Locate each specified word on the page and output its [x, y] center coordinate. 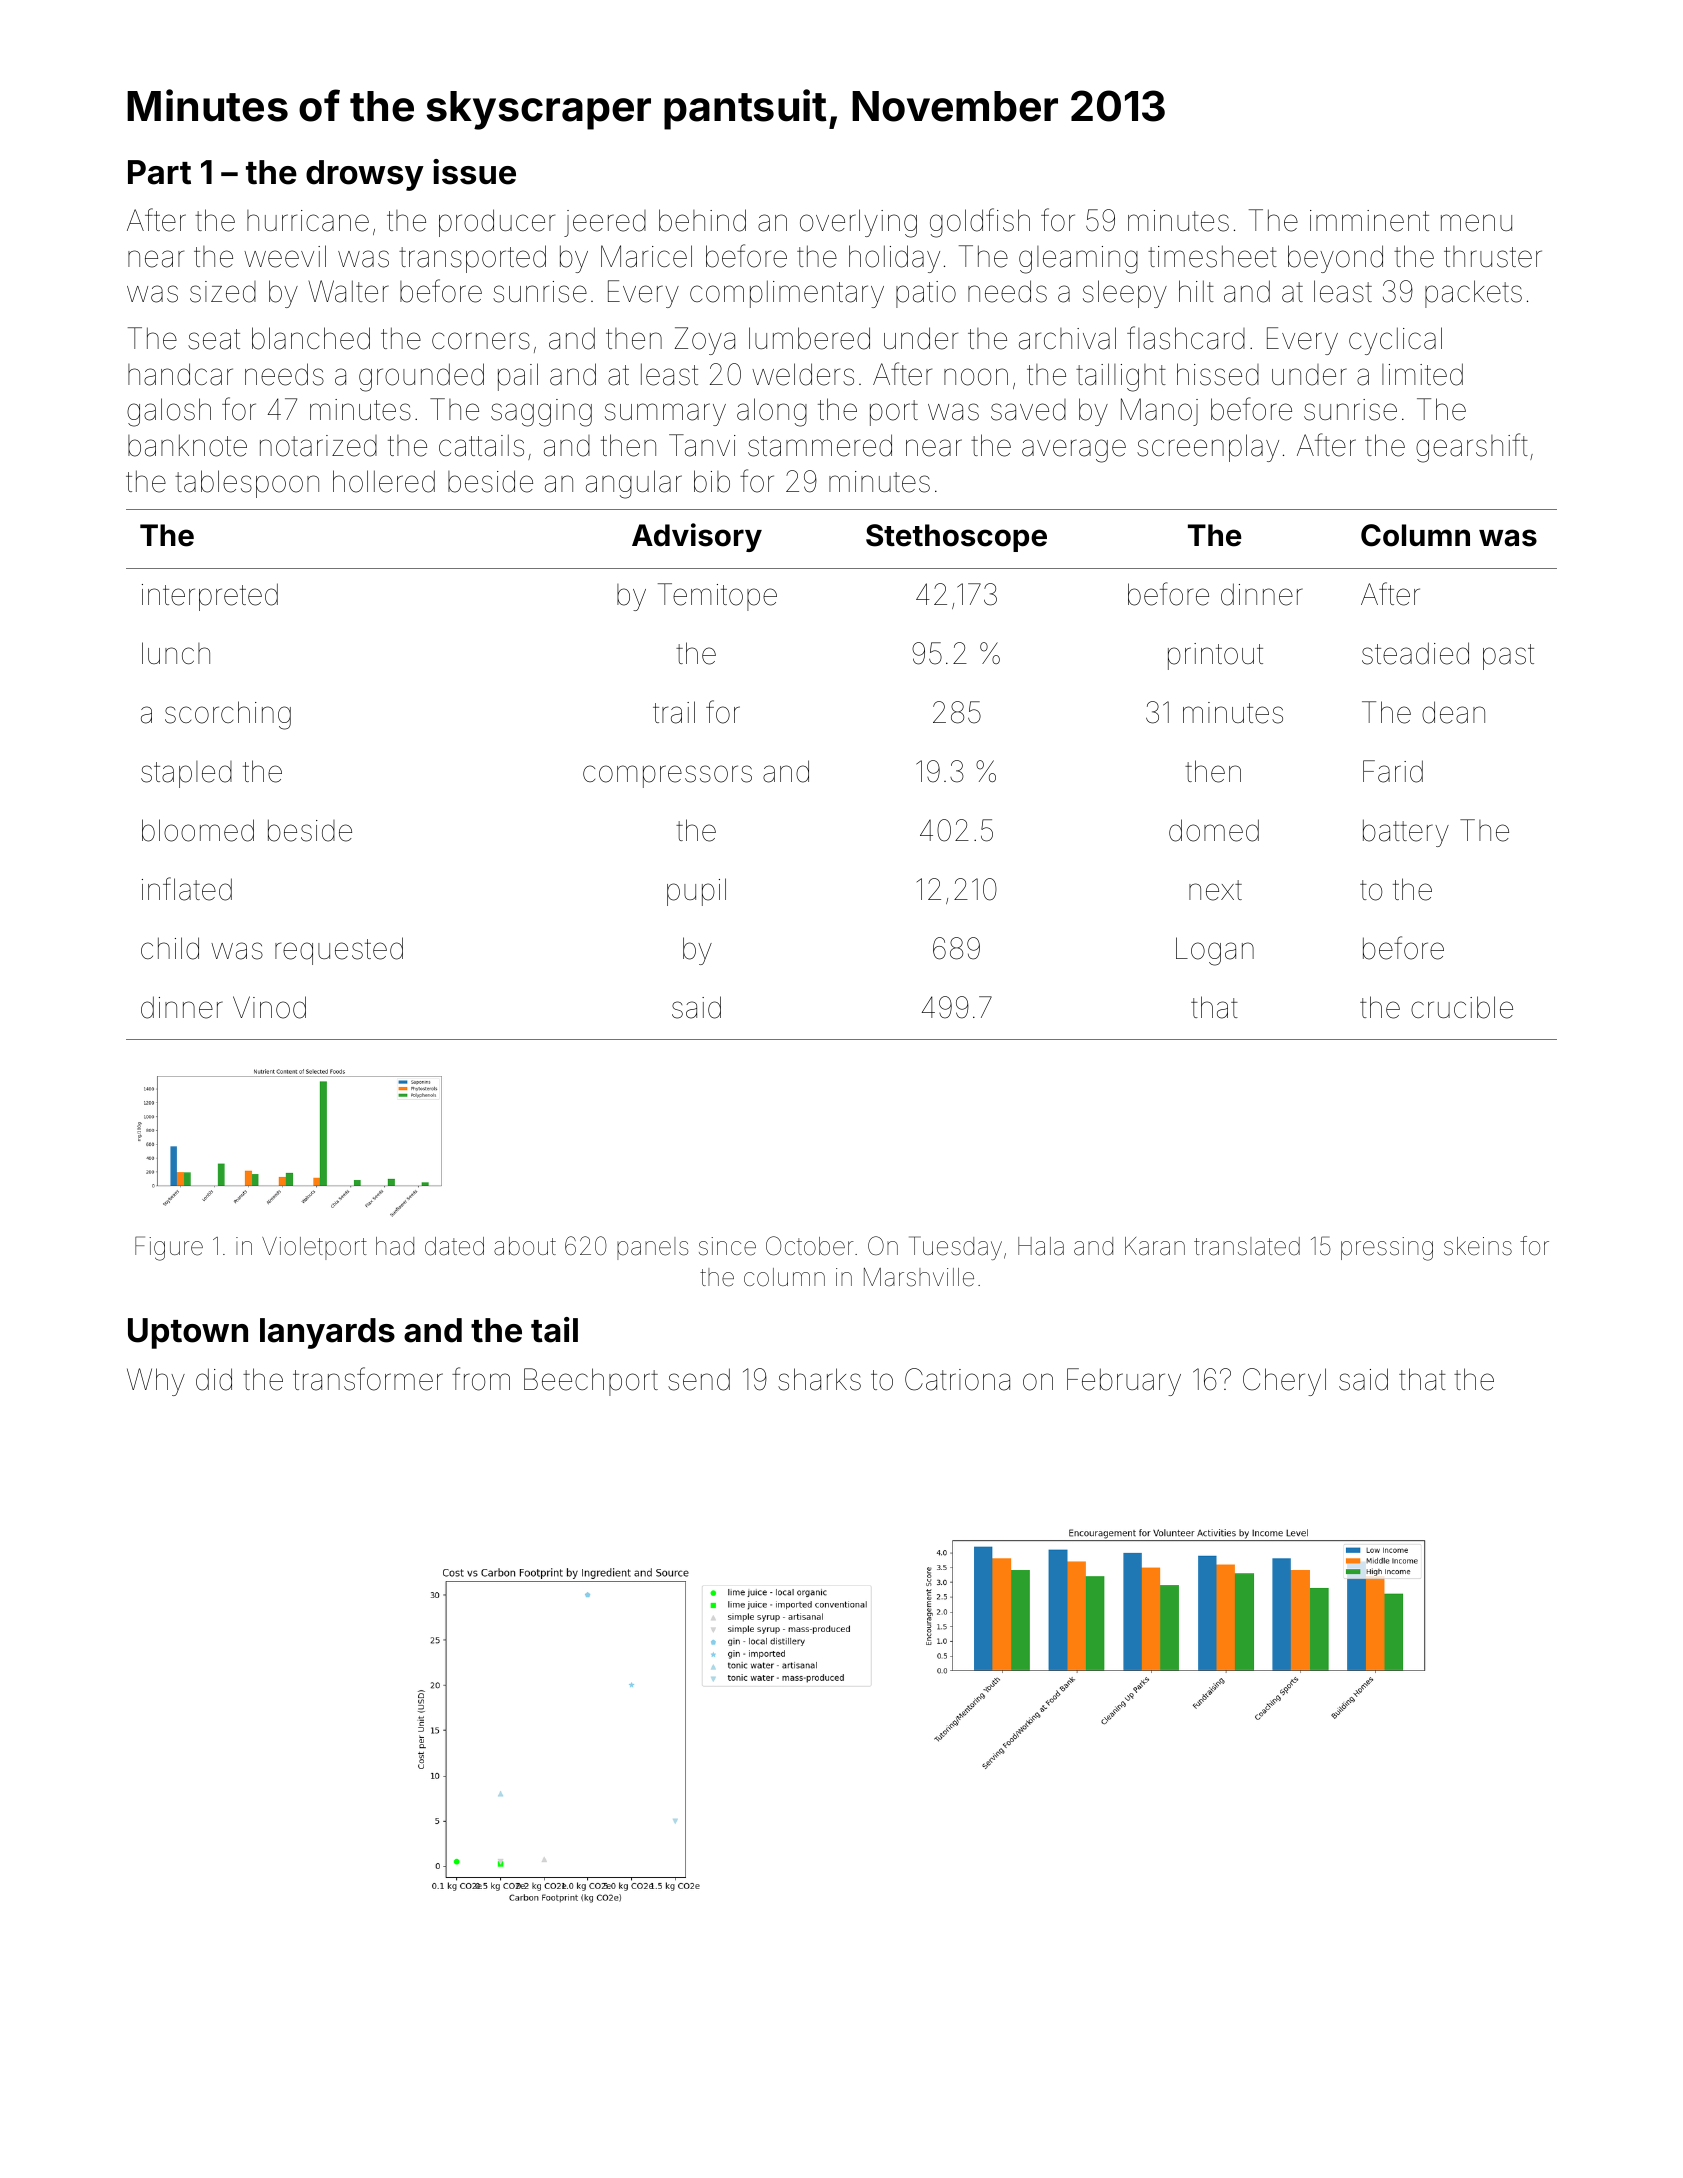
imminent [1369, 221]
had [395, 1246]
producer [497, 223]
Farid [1393, 771]
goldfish [980, 223]
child [170, 948]
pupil [696, 892]
